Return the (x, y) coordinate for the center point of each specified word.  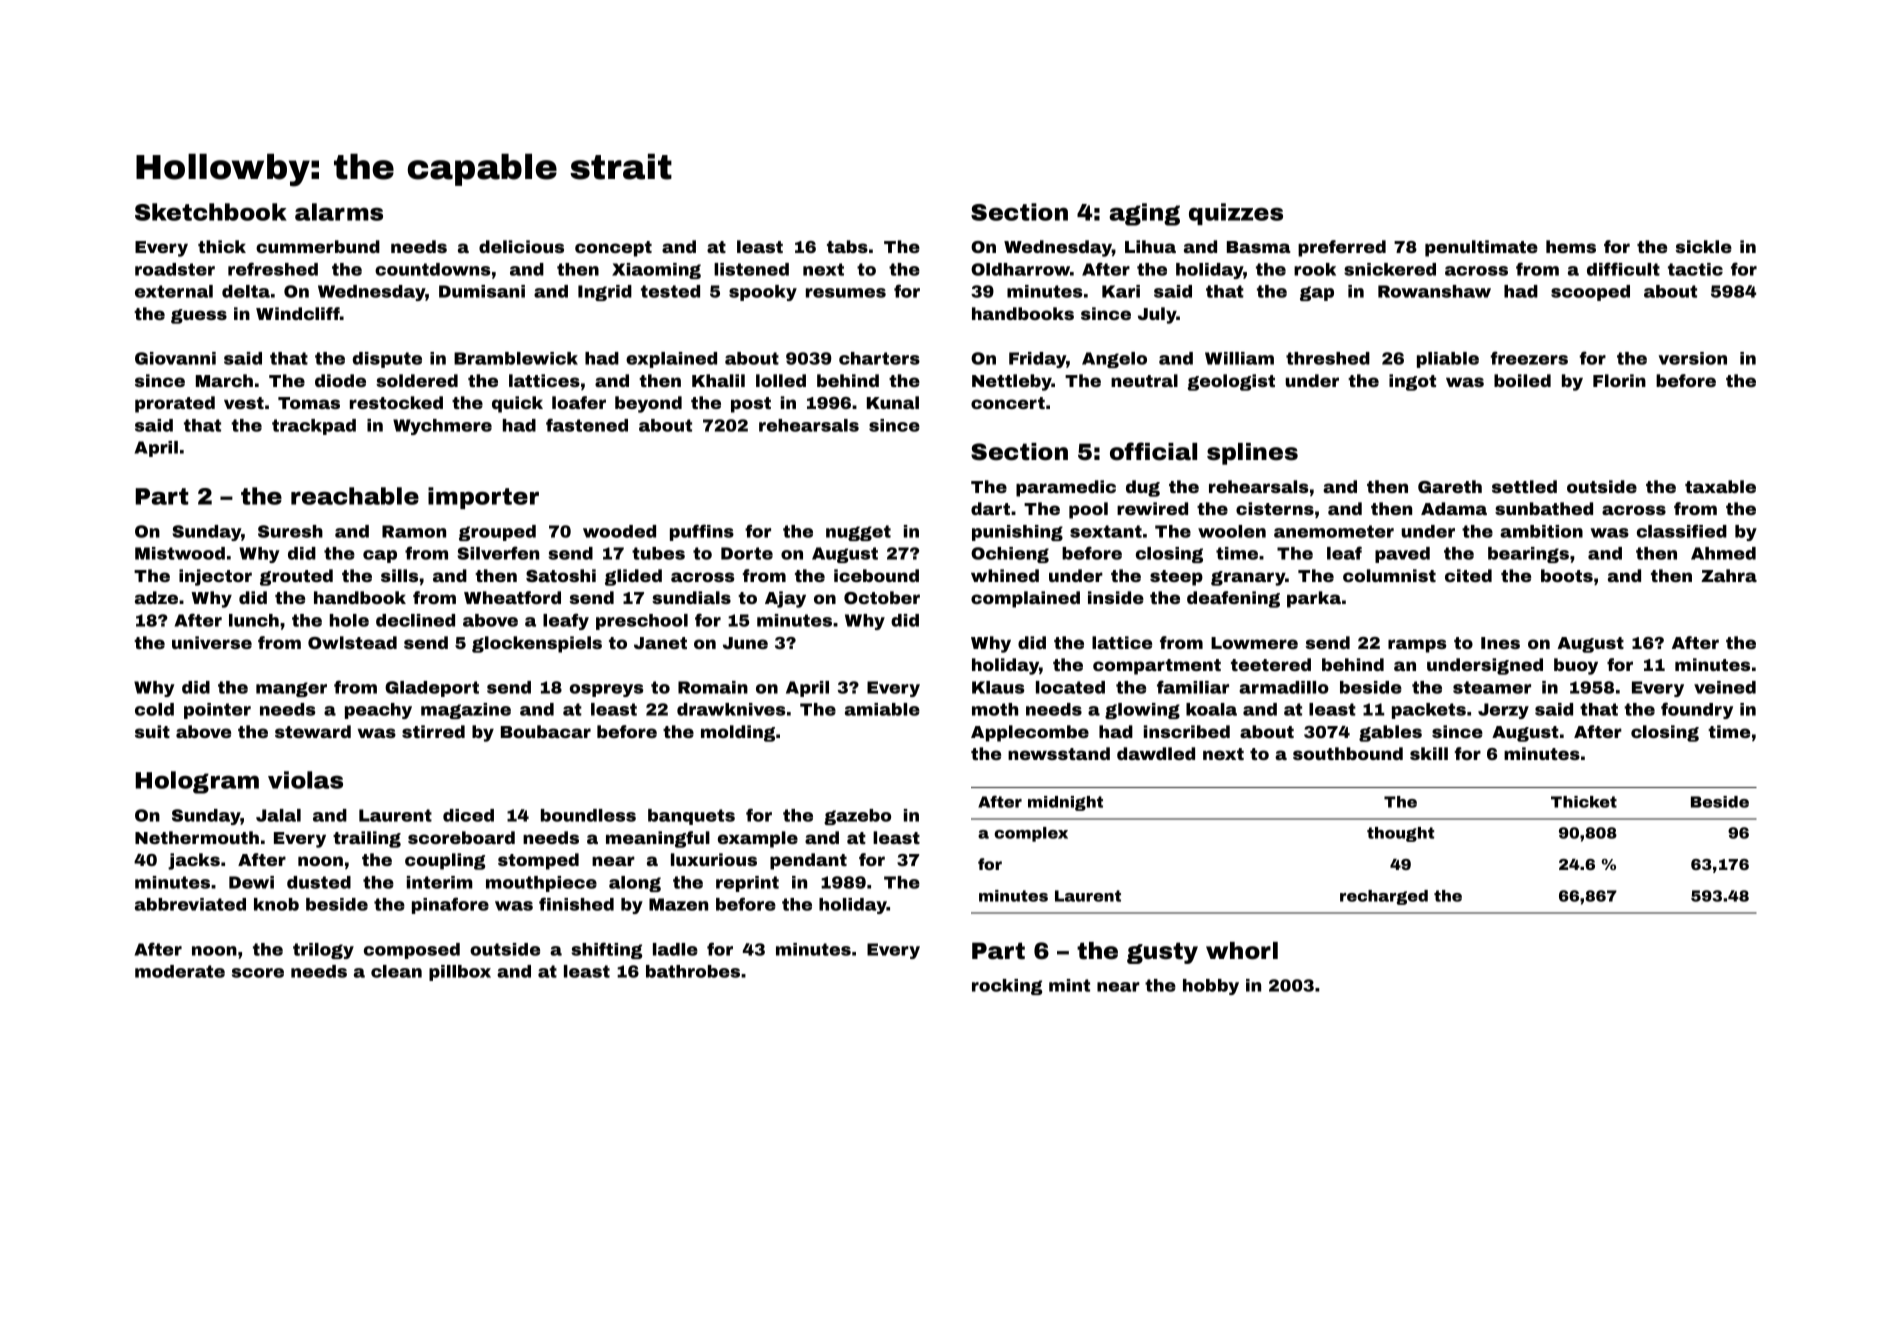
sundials (691, 597)
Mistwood (180, 553)
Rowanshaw (1434, 291)
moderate (180, 971)
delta (246, 291)
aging (1144, 214)
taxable (1720, 486)
